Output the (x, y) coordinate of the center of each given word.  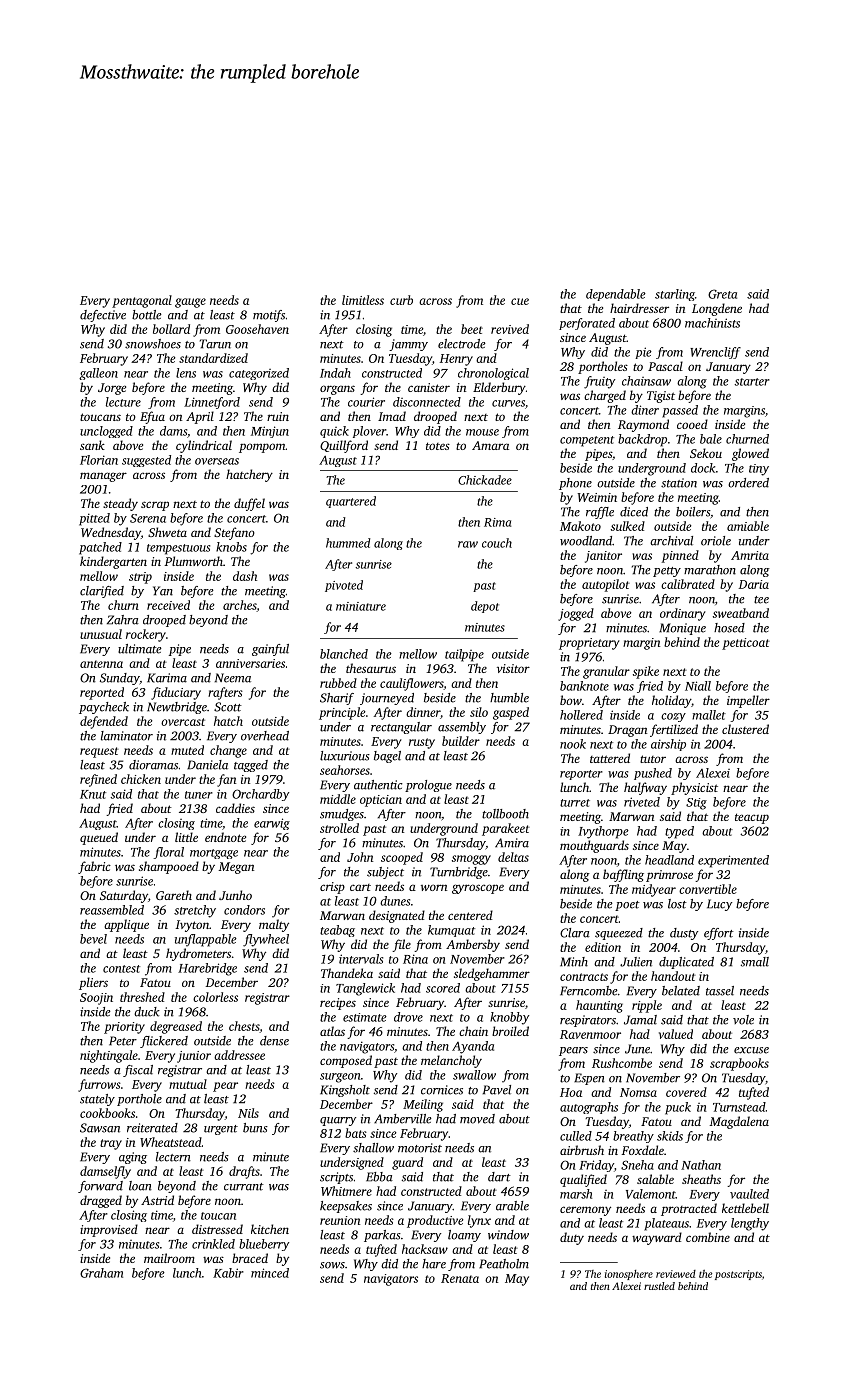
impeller (748, 701)
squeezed (619, 934)
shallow (373, 1148)
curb (401, 300)
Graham (101, 1273)
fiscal (138, 1071)
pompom (262, 448)
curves (508, 403)
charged (605, 396)
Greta (722, 294)
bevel (93, 939)
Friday (596, 1166)
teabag (337, 931)
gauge (190, 303)
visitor (513, 668)
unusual (101, 634)
